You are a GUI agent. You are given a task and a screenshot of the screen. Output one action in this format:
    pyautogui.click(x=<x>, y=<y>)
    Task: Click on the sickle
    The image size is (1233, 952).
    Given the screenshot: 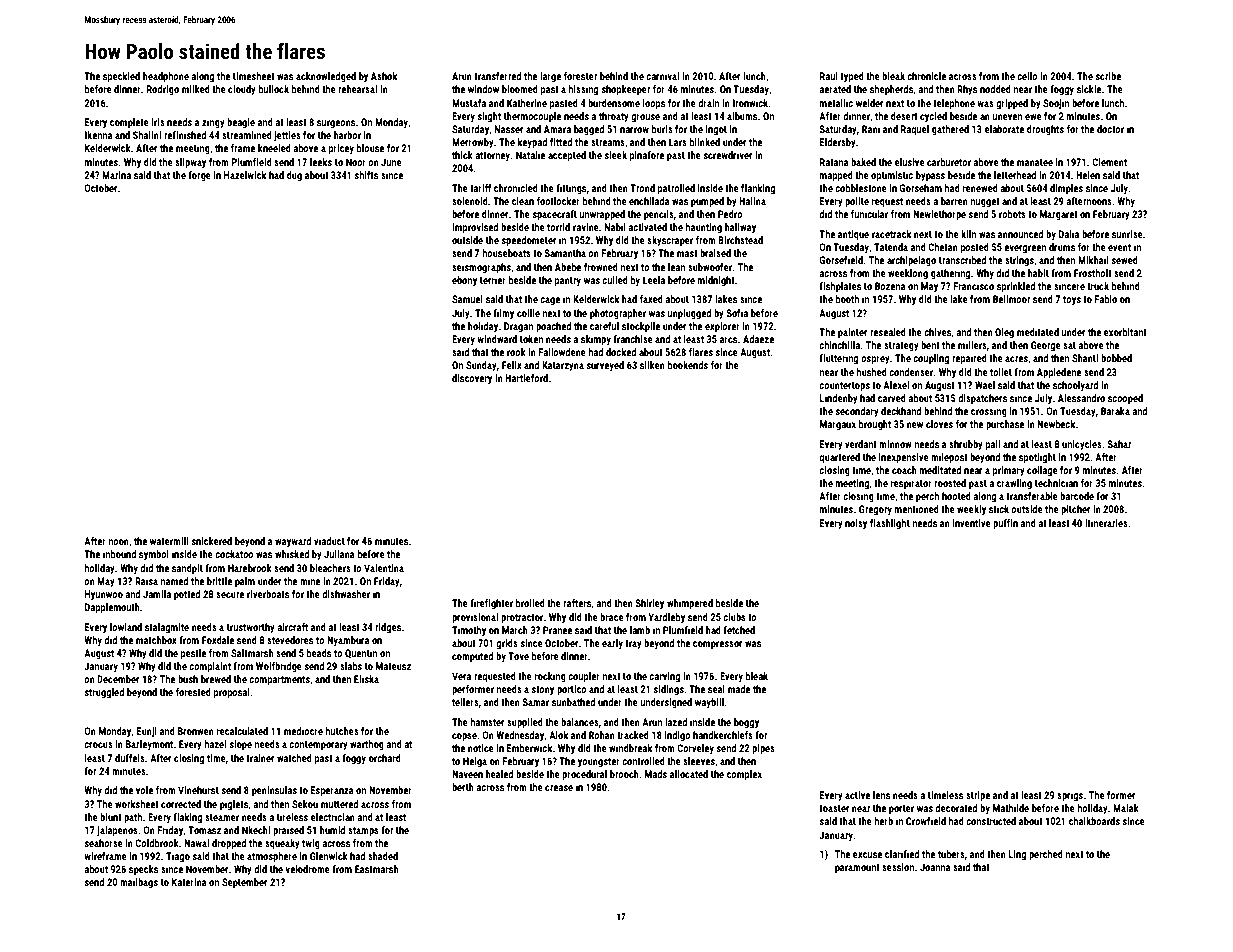 What is the action you would take?
    pyautogui.click(x=1089, y=89)
